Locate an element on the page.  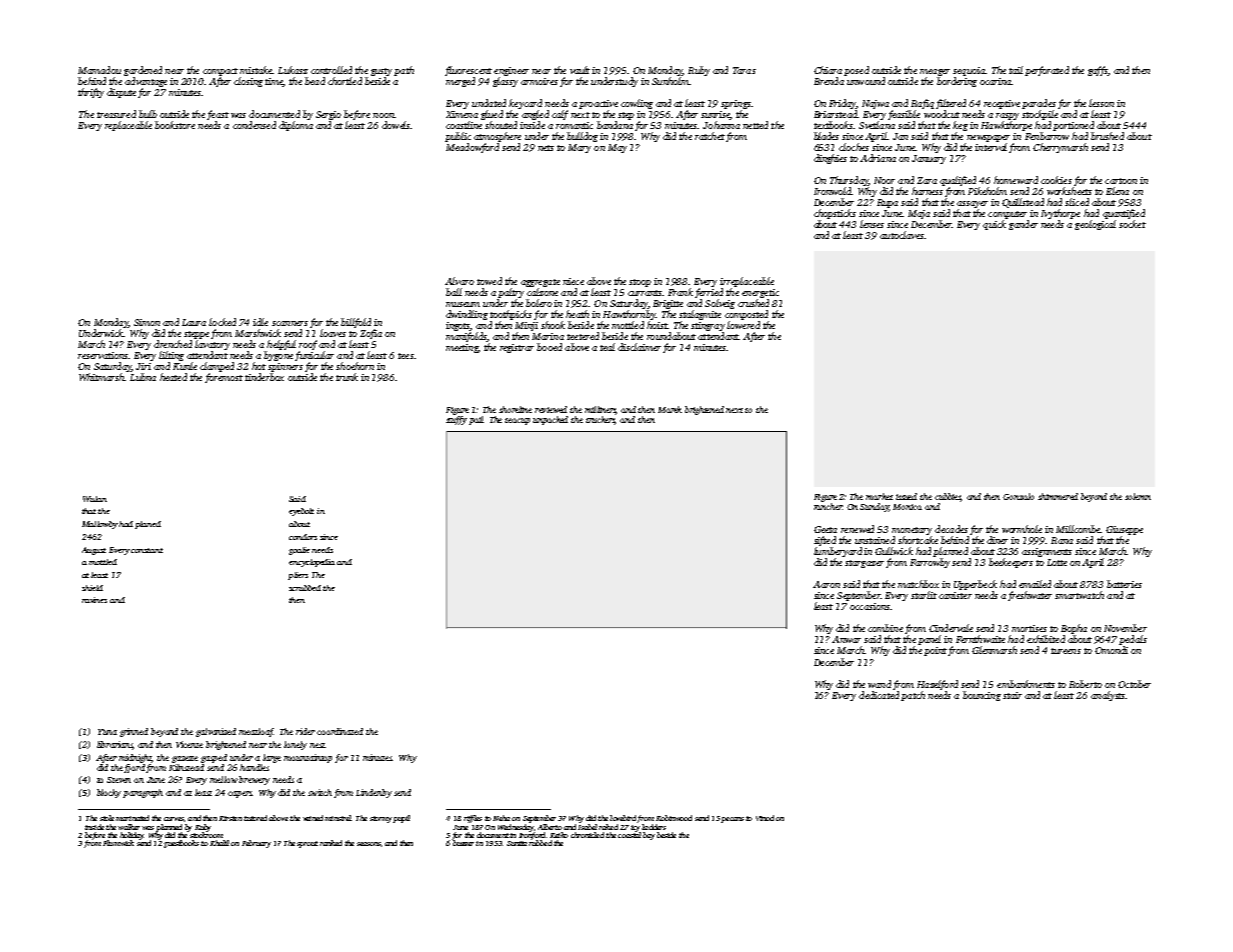
Vinod is located at coordinates (765, 818).
